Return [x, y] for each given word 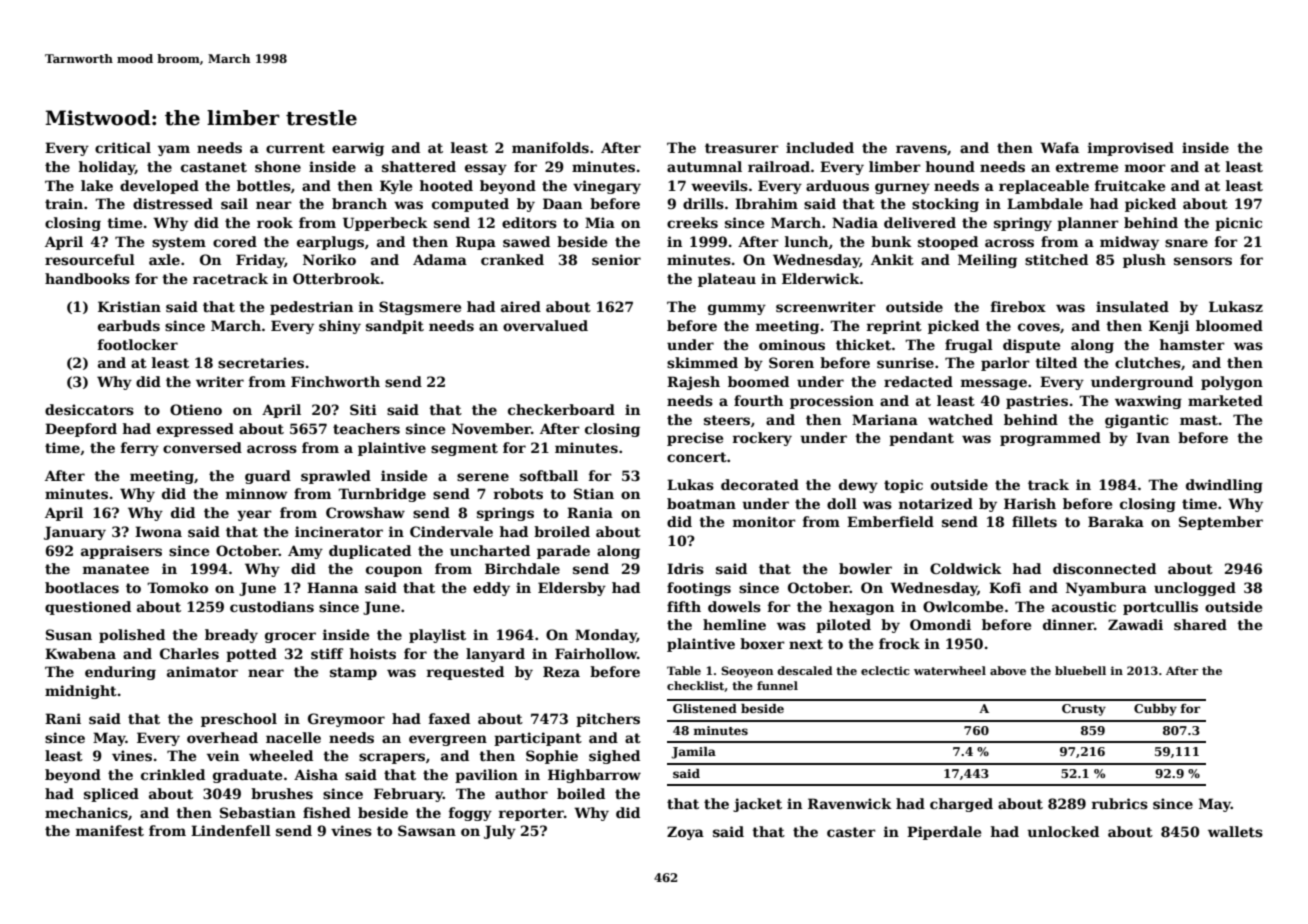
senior [616, 259]
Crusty [1084, 710]
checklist [696, 686]
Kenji [1169, 327]
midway [1129, 243]
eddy [491, 589]
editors [529, 222]
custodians [272, 606]
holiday [107, 168]
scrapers [392, 758]
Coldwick [966, 568]
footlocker [138, 344]
